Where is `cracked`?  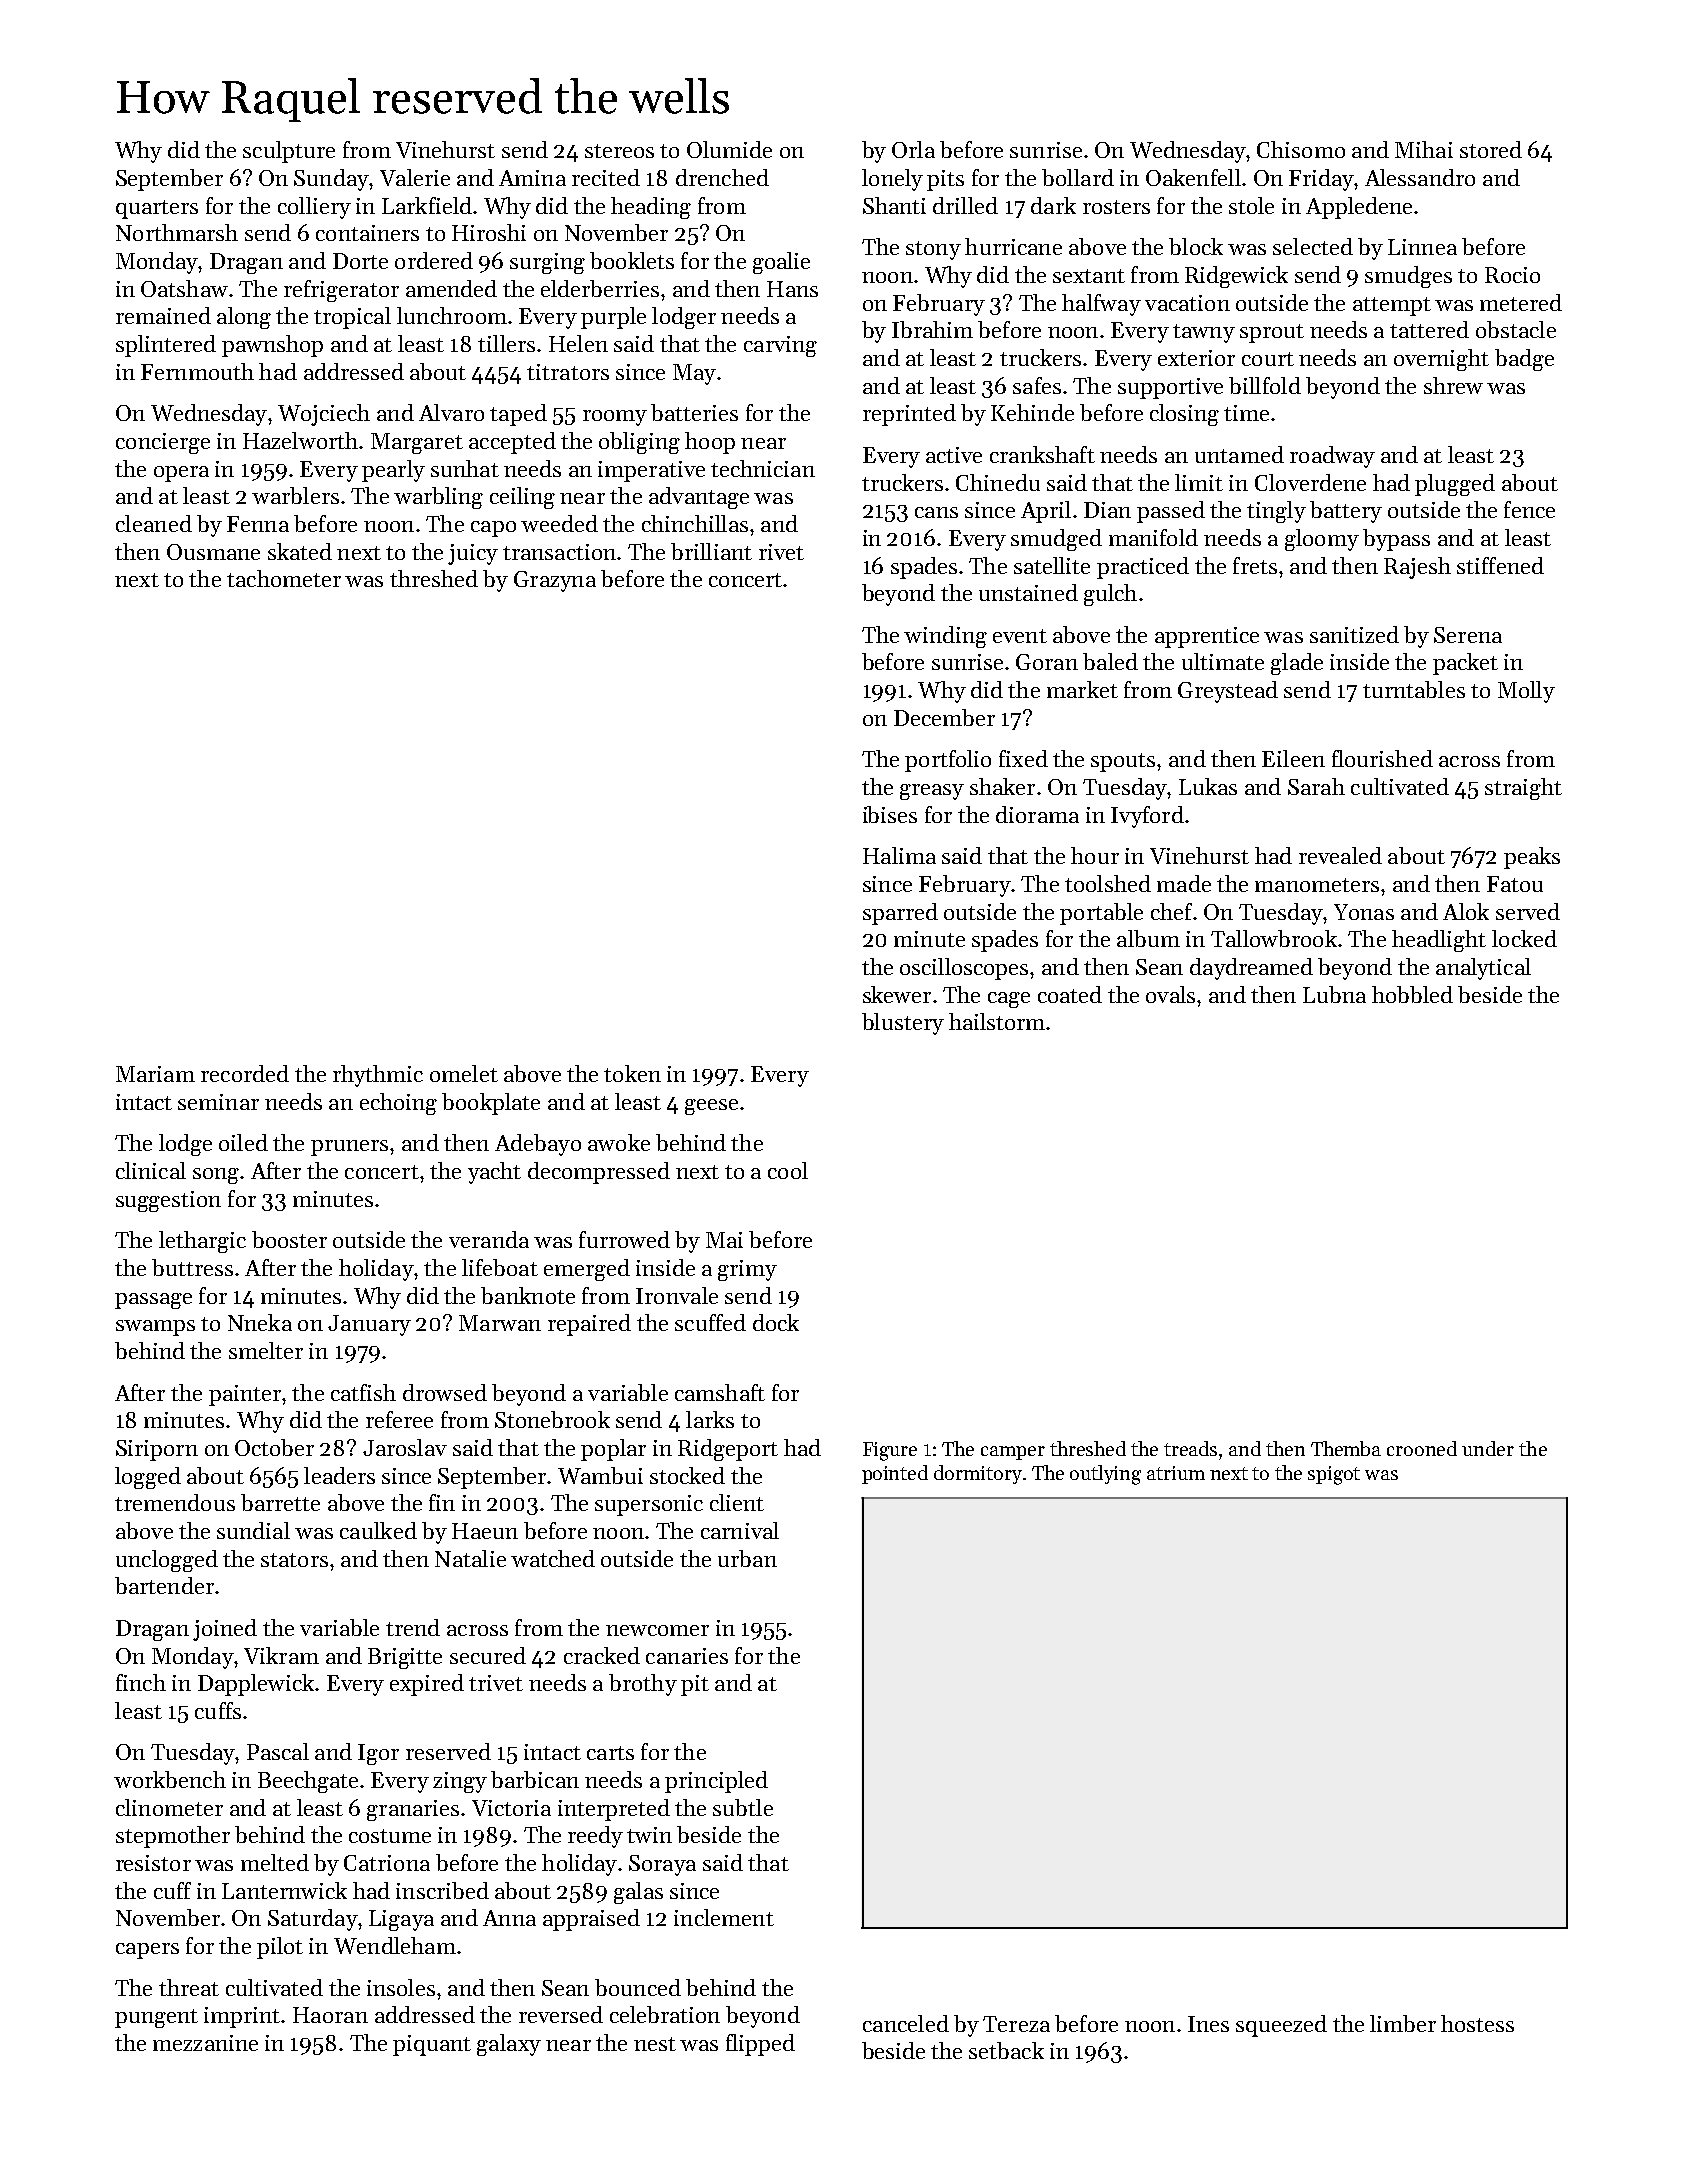
cracked is located at coordinates (602, 1655).
